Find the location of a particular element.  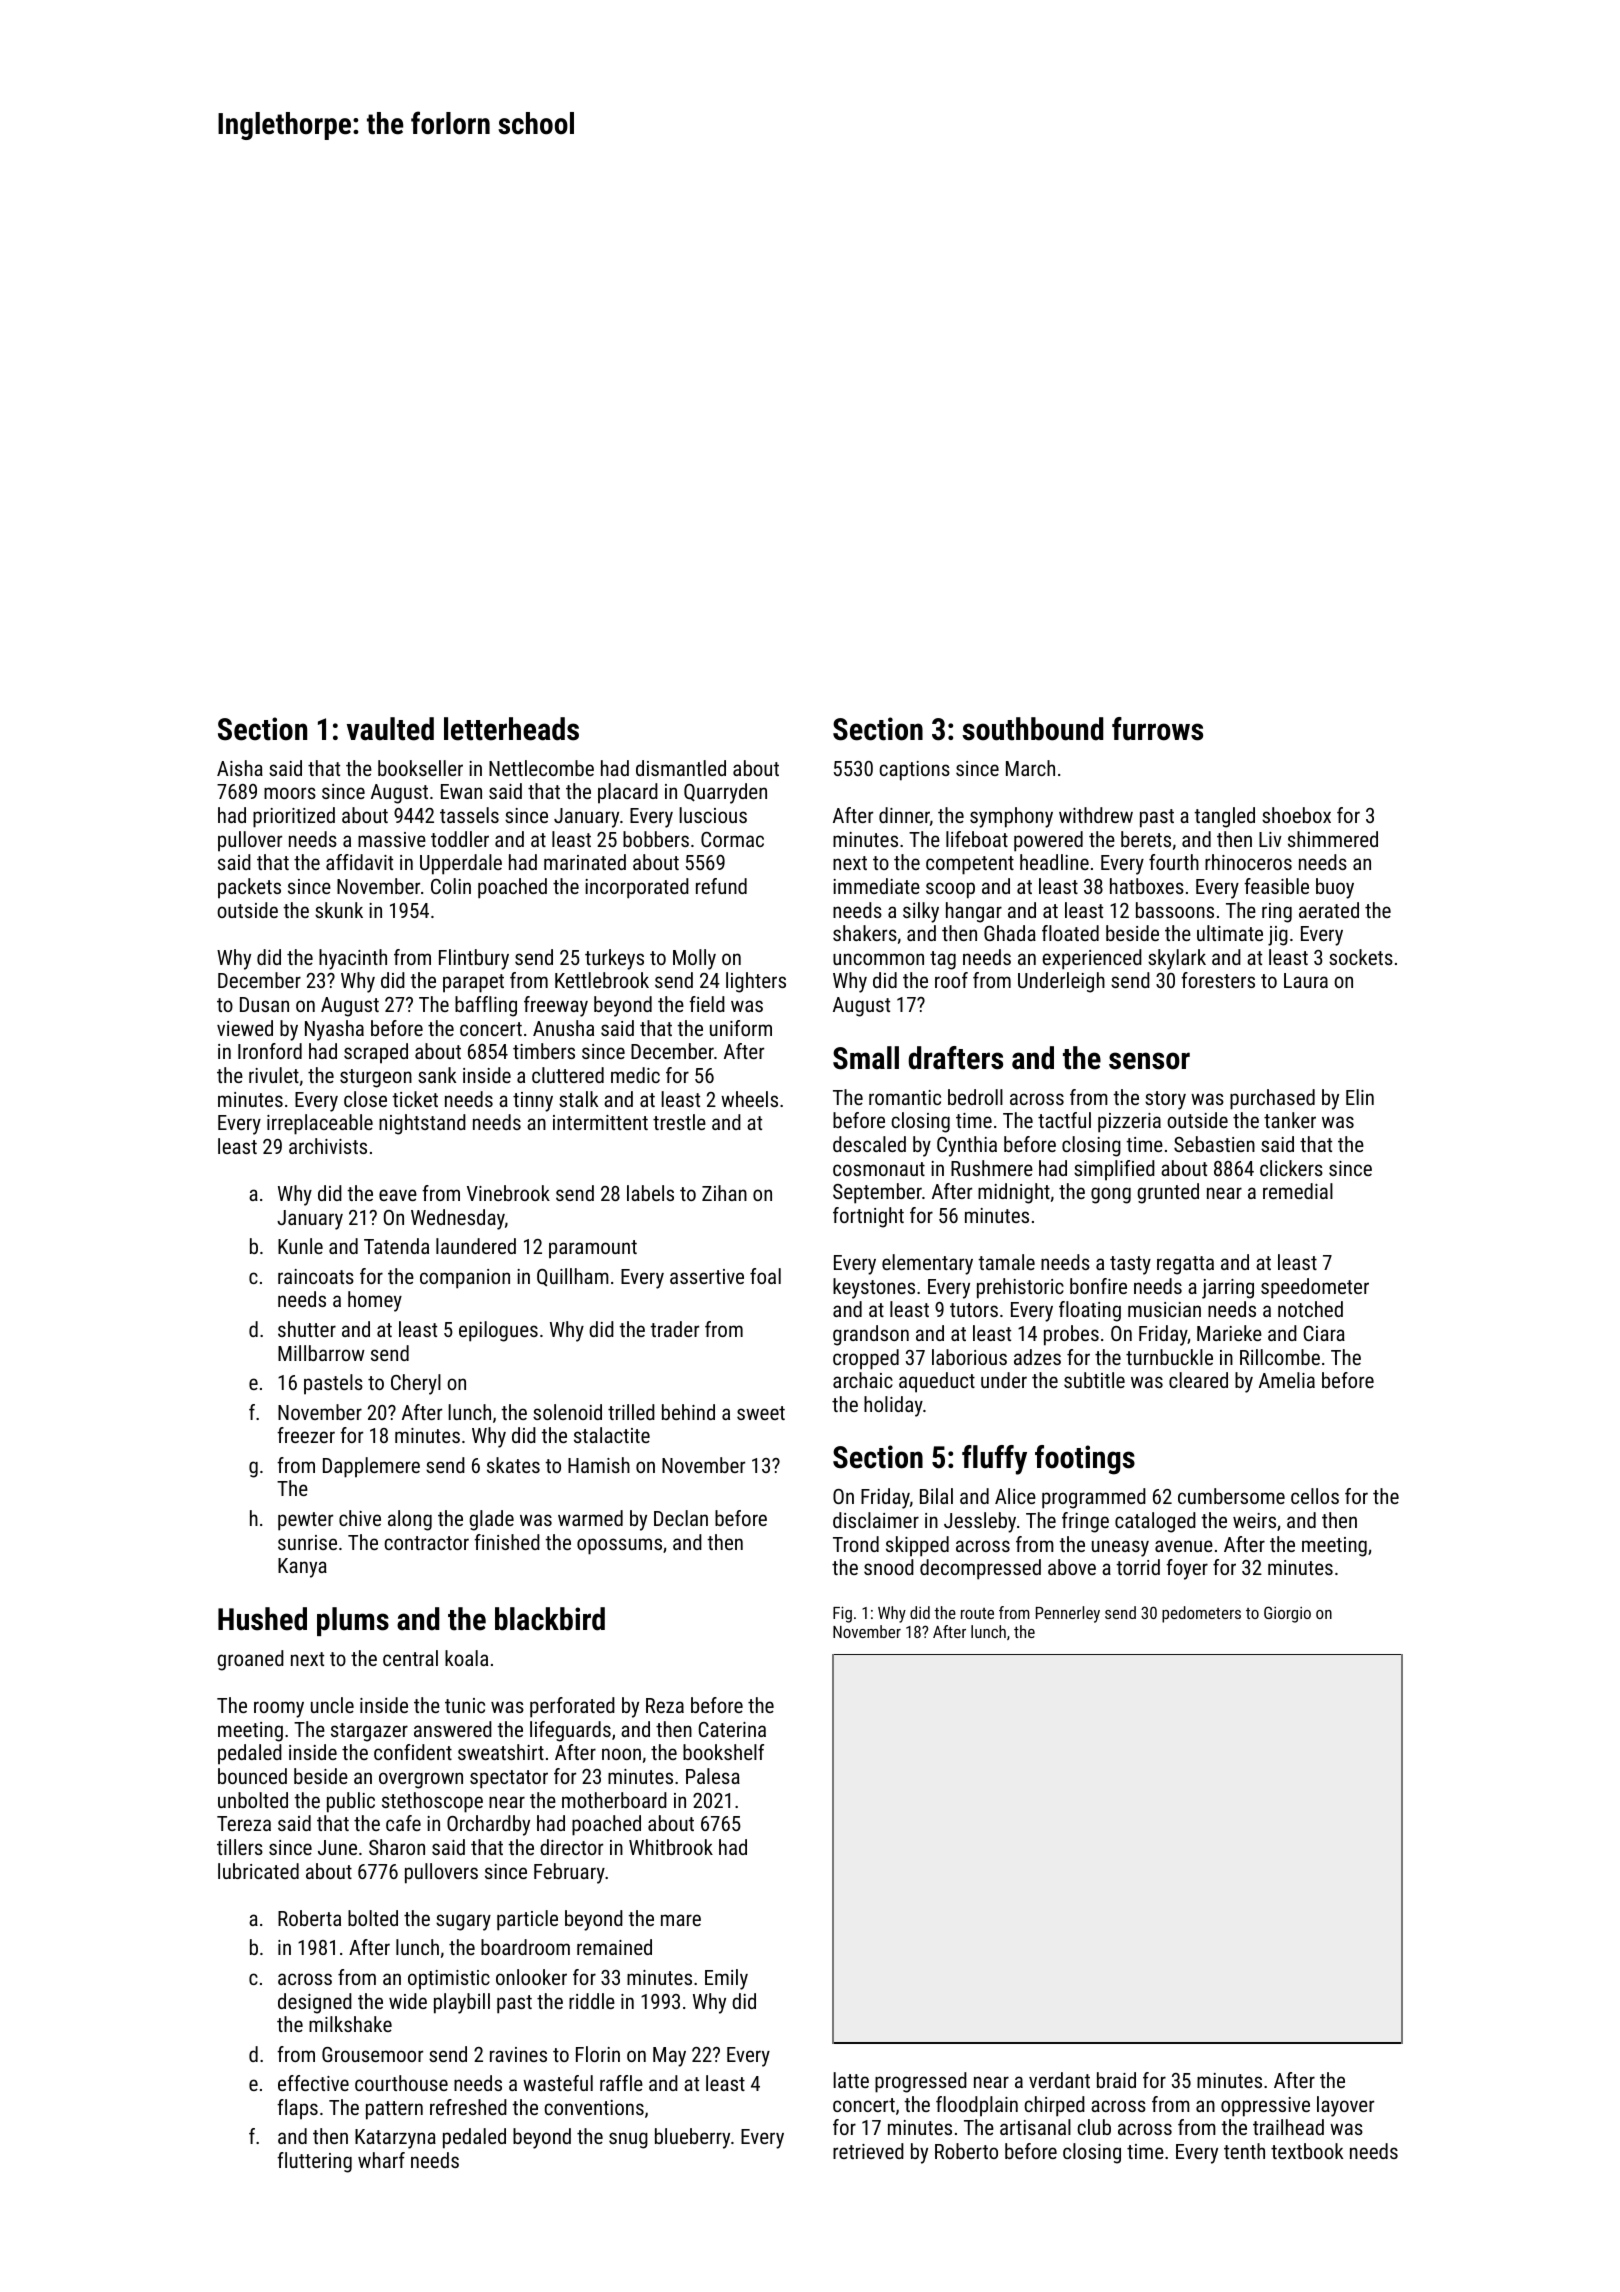

along is located at coordinates (410, 1520).
